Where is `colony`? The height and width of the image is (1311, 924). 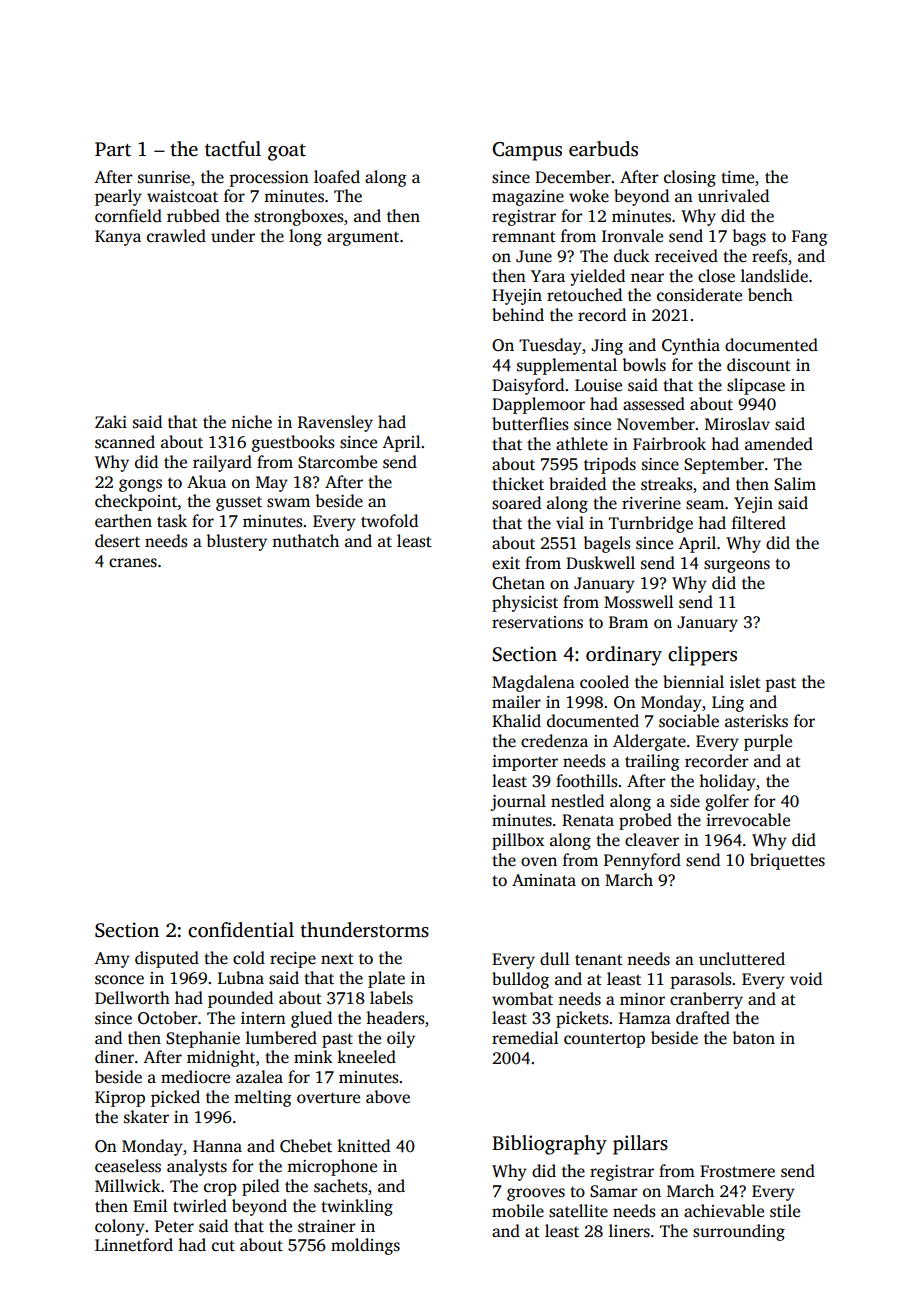
colony is located at coordinates (120, 1227).
